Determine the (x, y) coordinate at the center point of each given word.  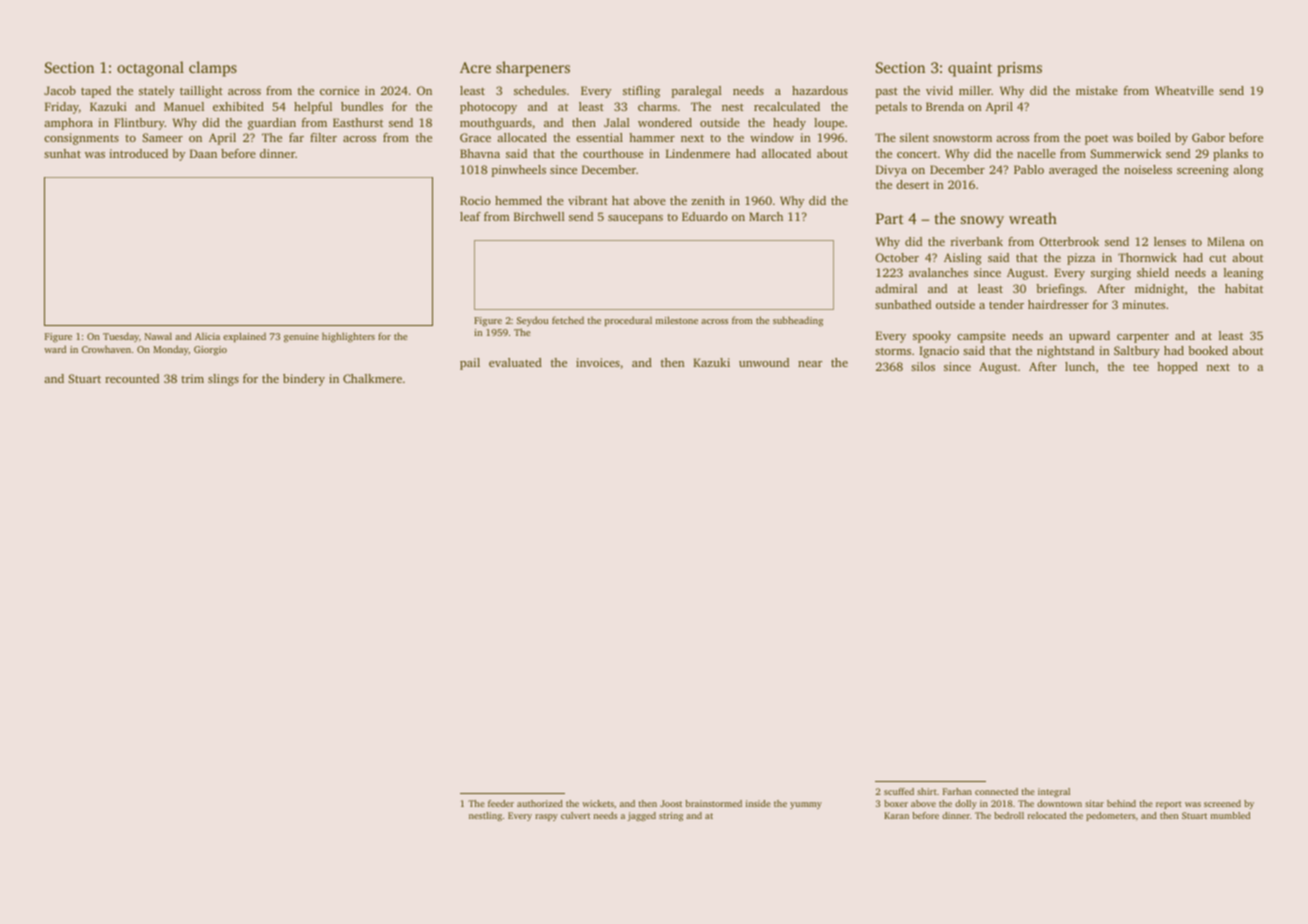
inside (758, 803)
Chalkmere (372, 378)
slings (223, 380)
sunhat (62, 153)
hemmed (518, 200)
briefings (1060, 290)
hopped (1177, 368)
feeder (501, 803)
